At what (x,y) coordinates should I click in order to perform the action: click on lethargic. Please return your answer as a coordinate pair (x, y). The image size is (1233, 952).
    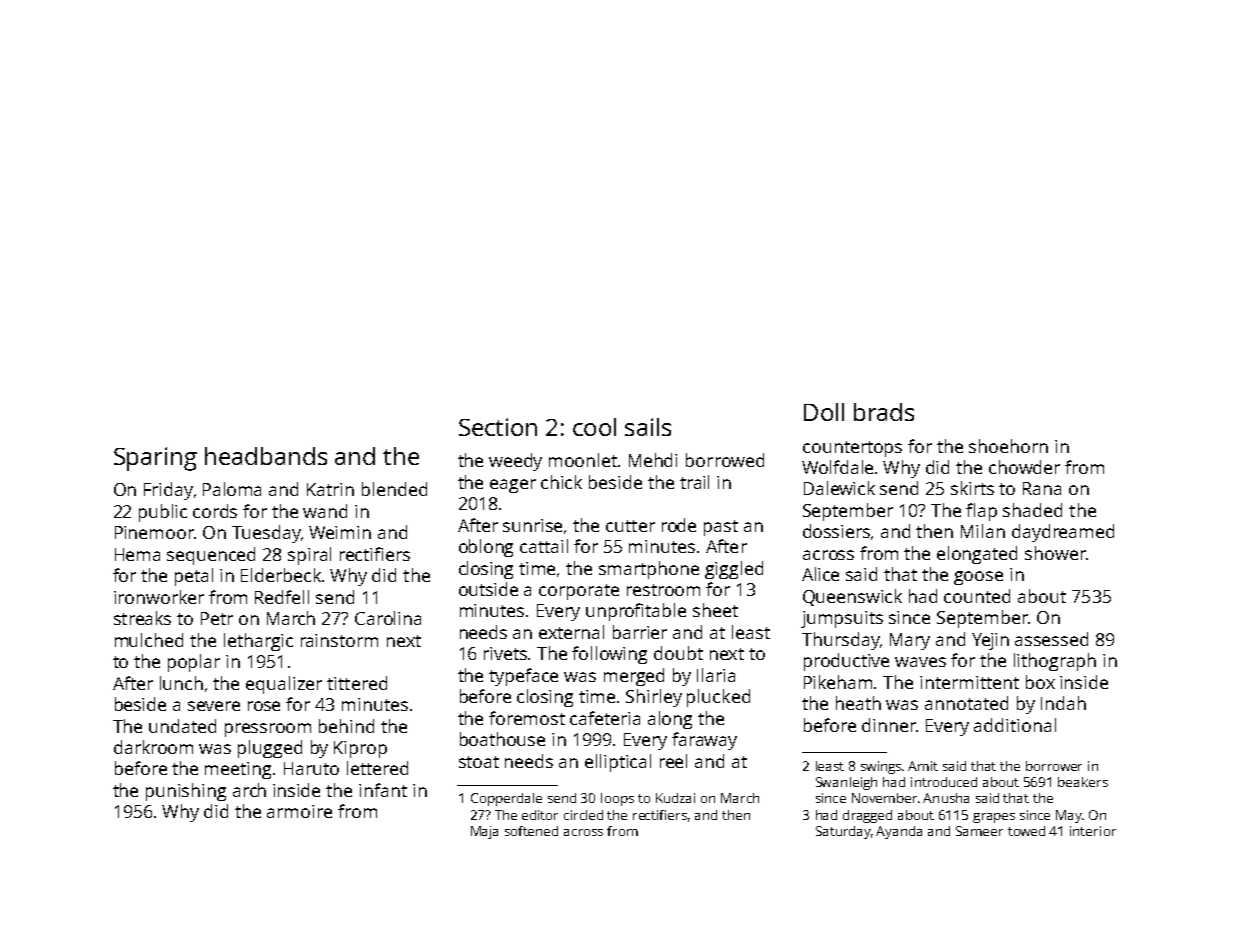
    Looking at the image, I should click on (258, 642).
